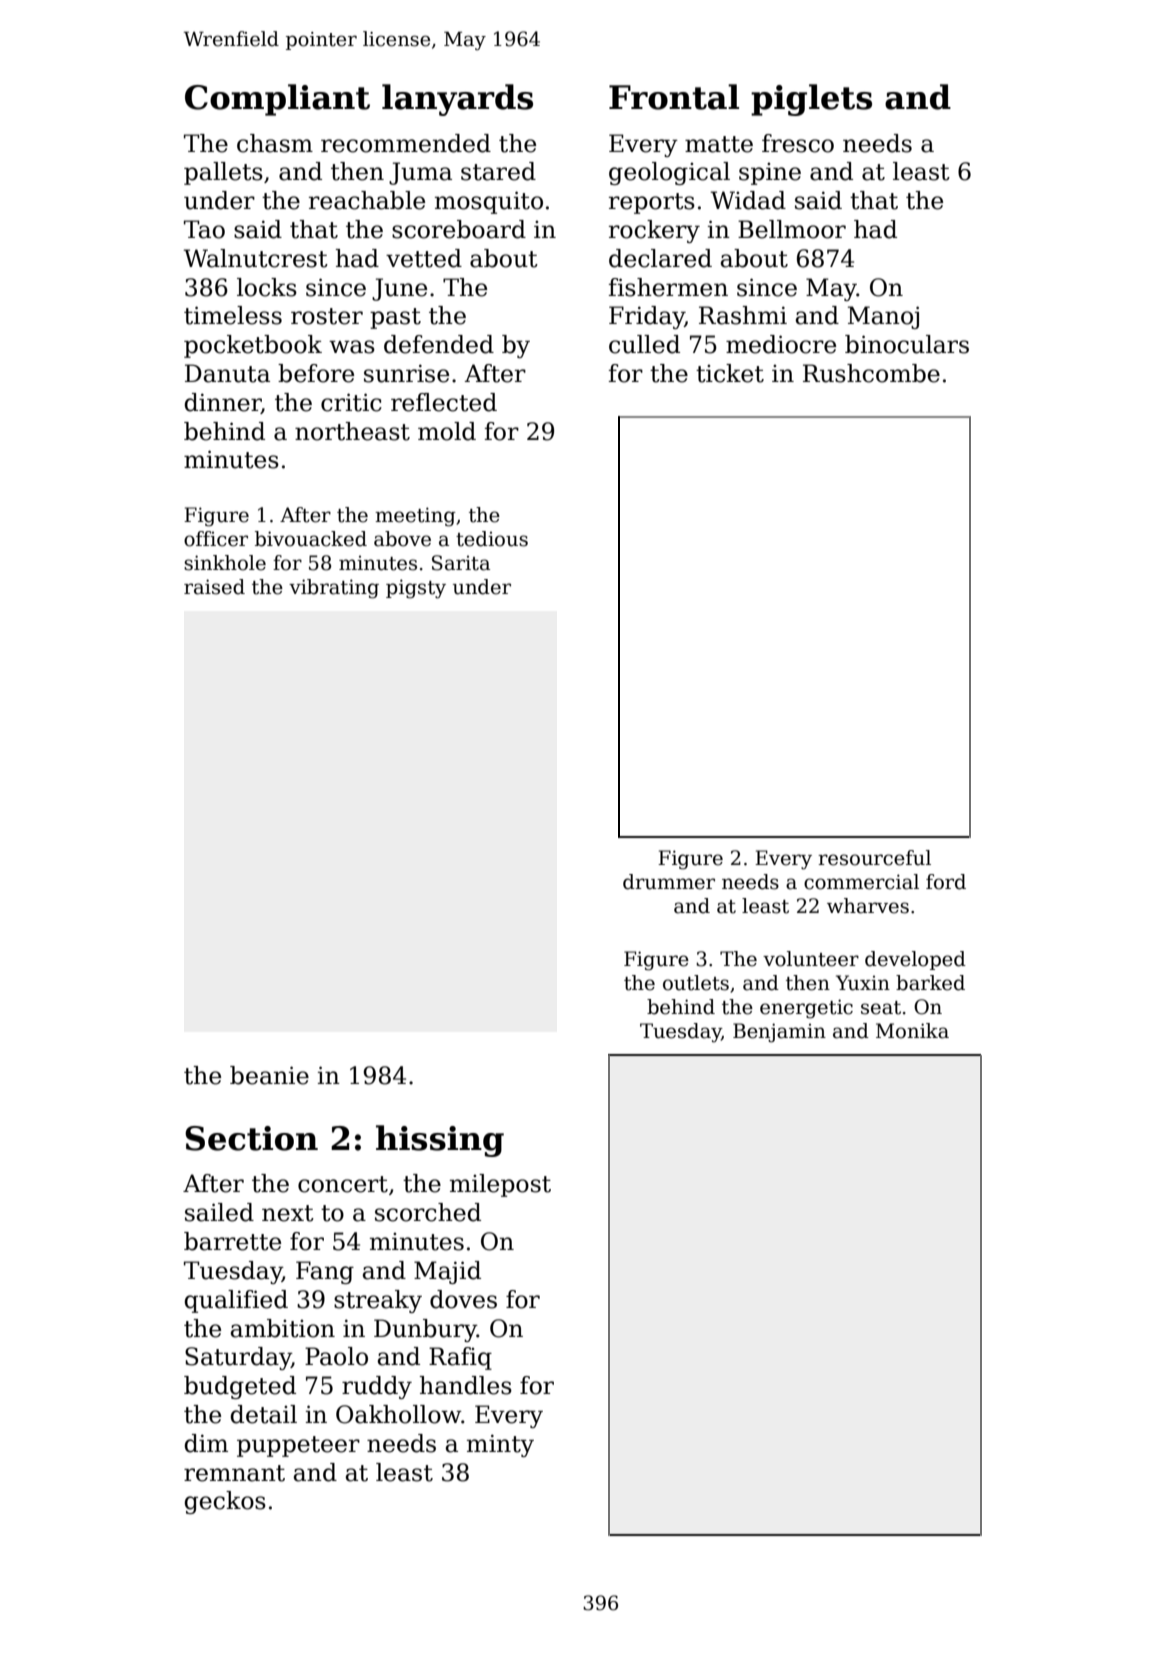 The height and width of the screenshot is (1654, 1165). What do you see at coordinates (466, 1385) in the screenshot?
I see `handles` at bounding box center [466, 1385].
